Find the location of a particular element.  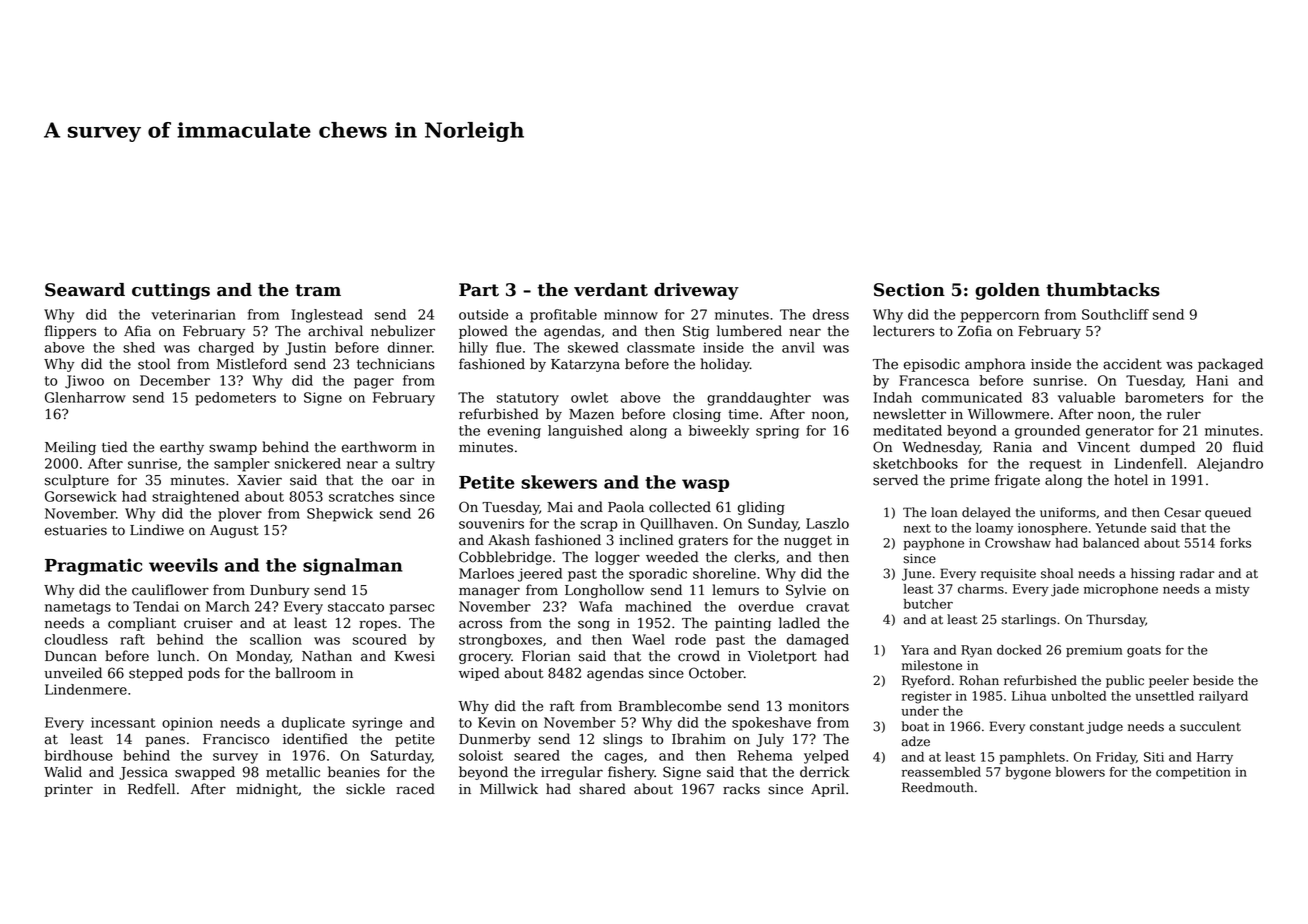

signalman is located at coordinates (352, 567).
